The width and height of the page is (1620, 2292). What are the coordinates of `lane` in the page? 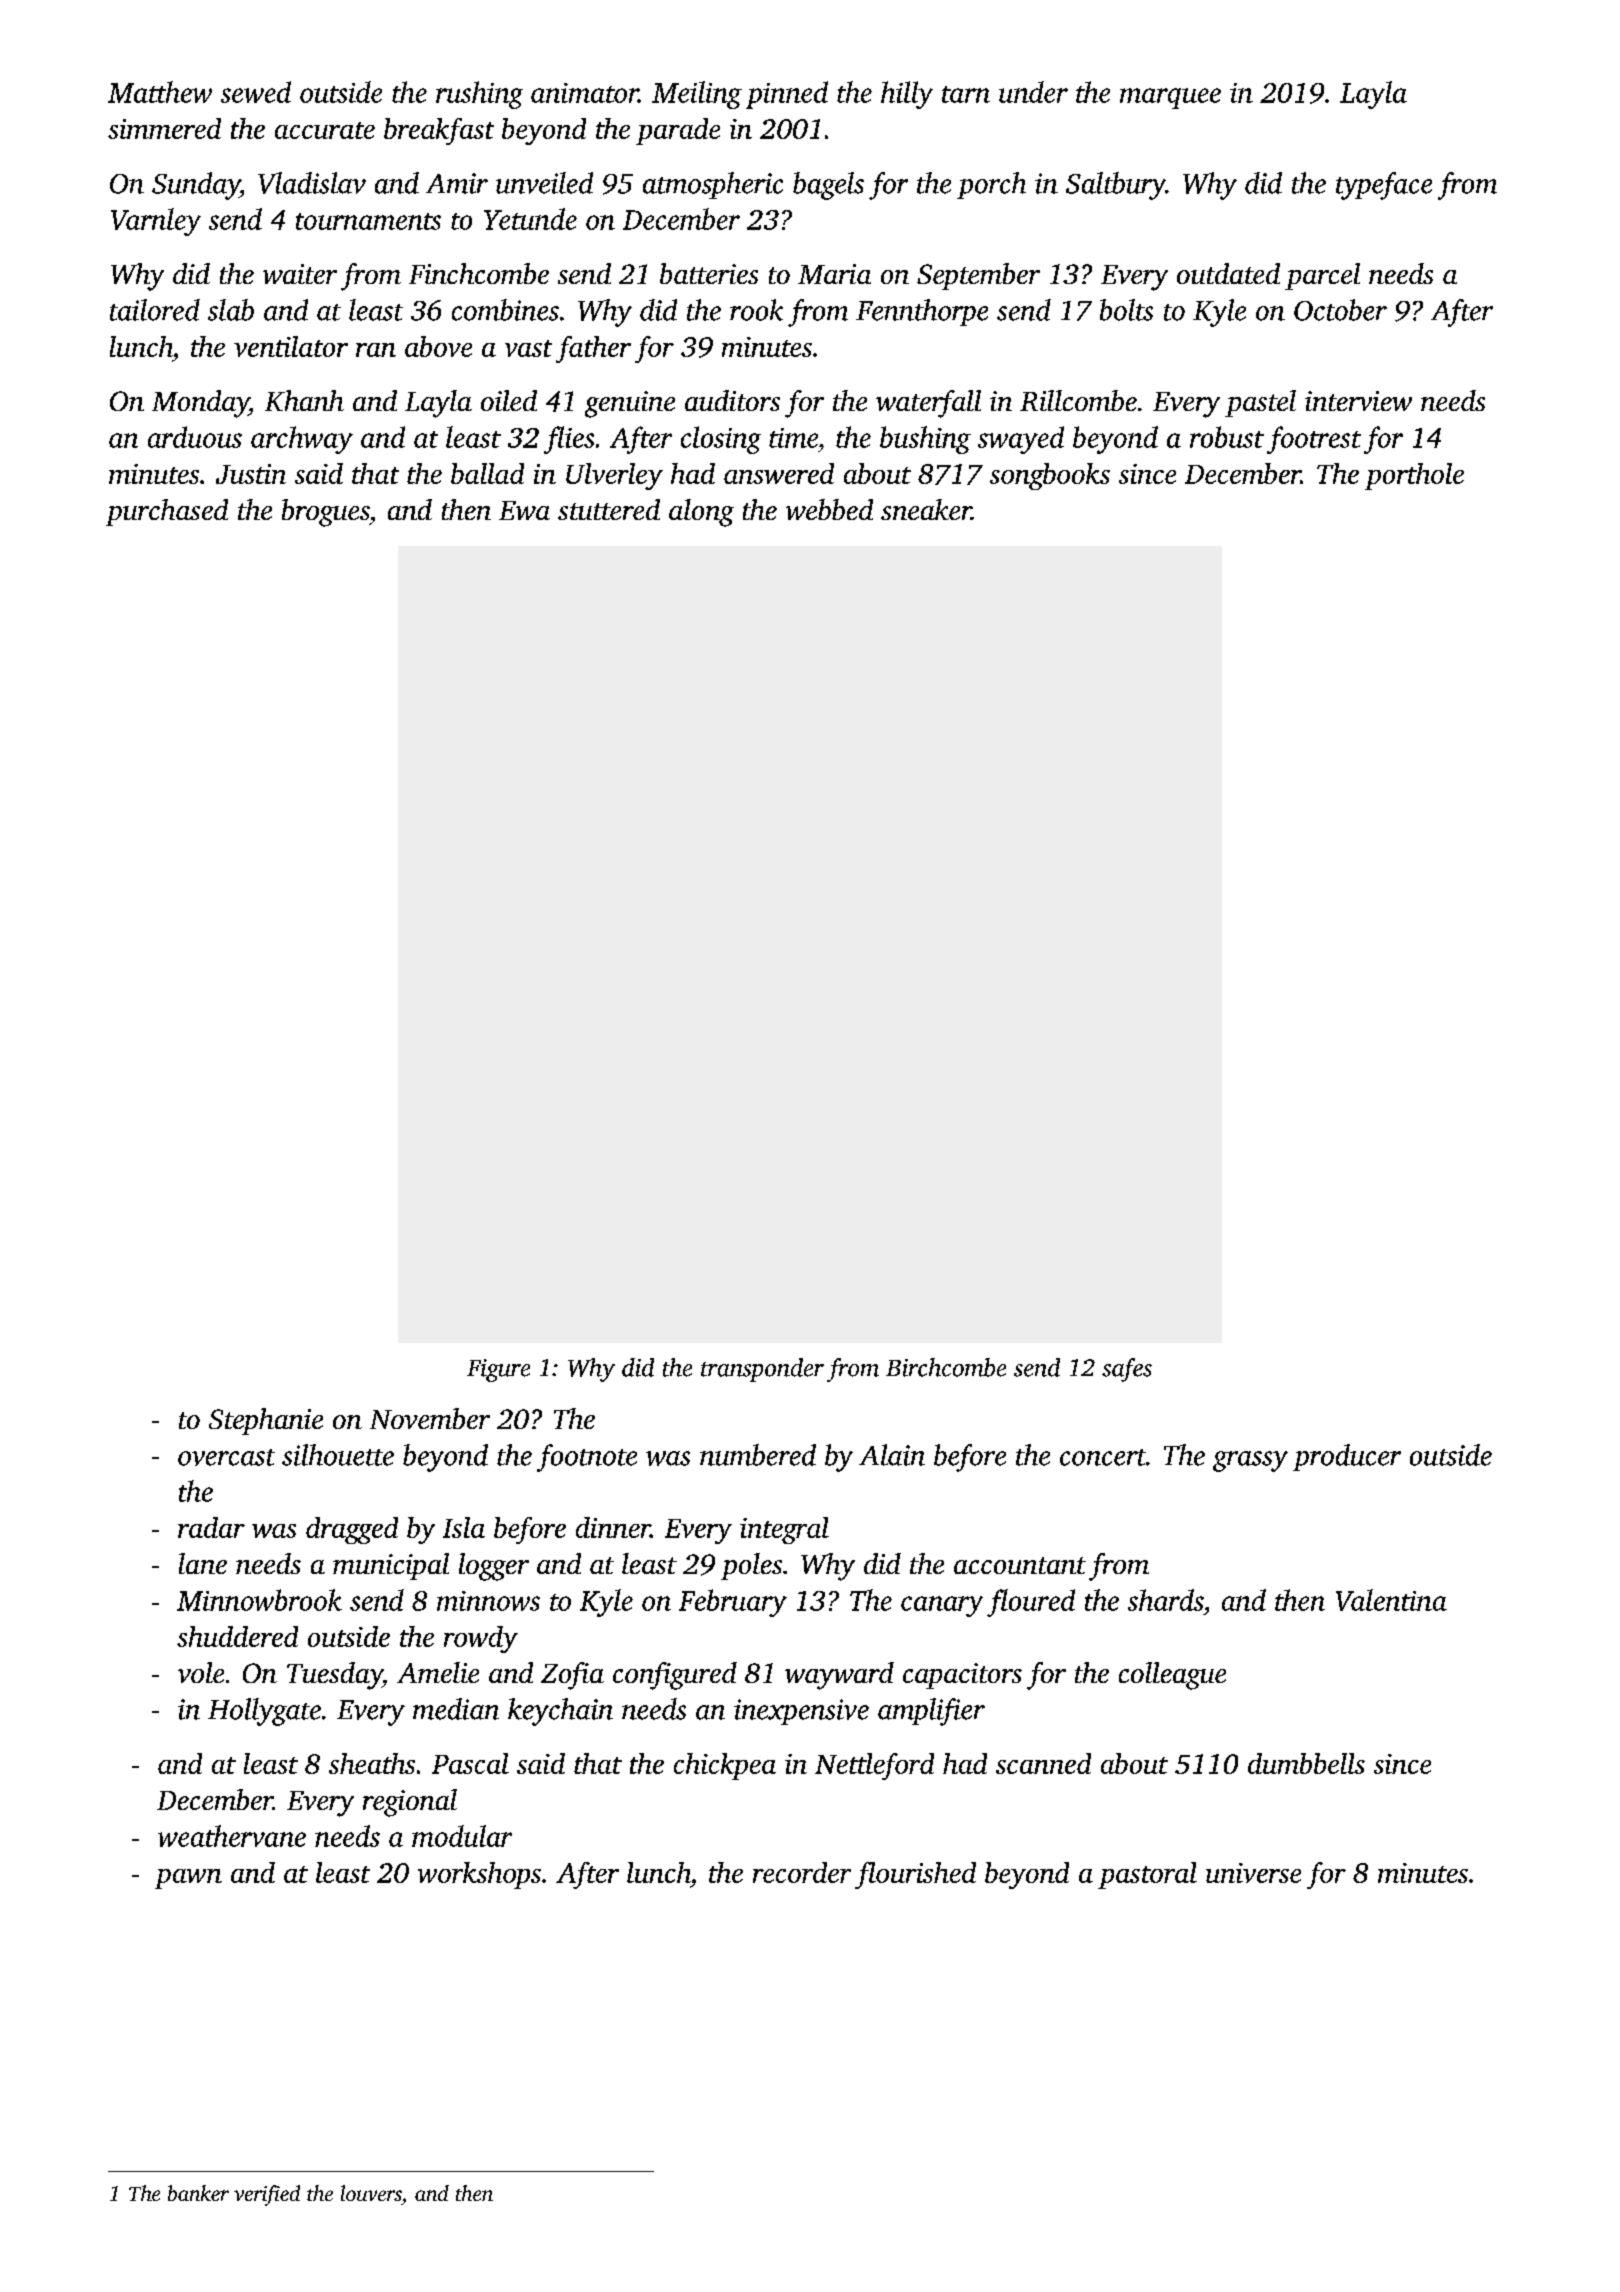 It's located at (203, 1563).
